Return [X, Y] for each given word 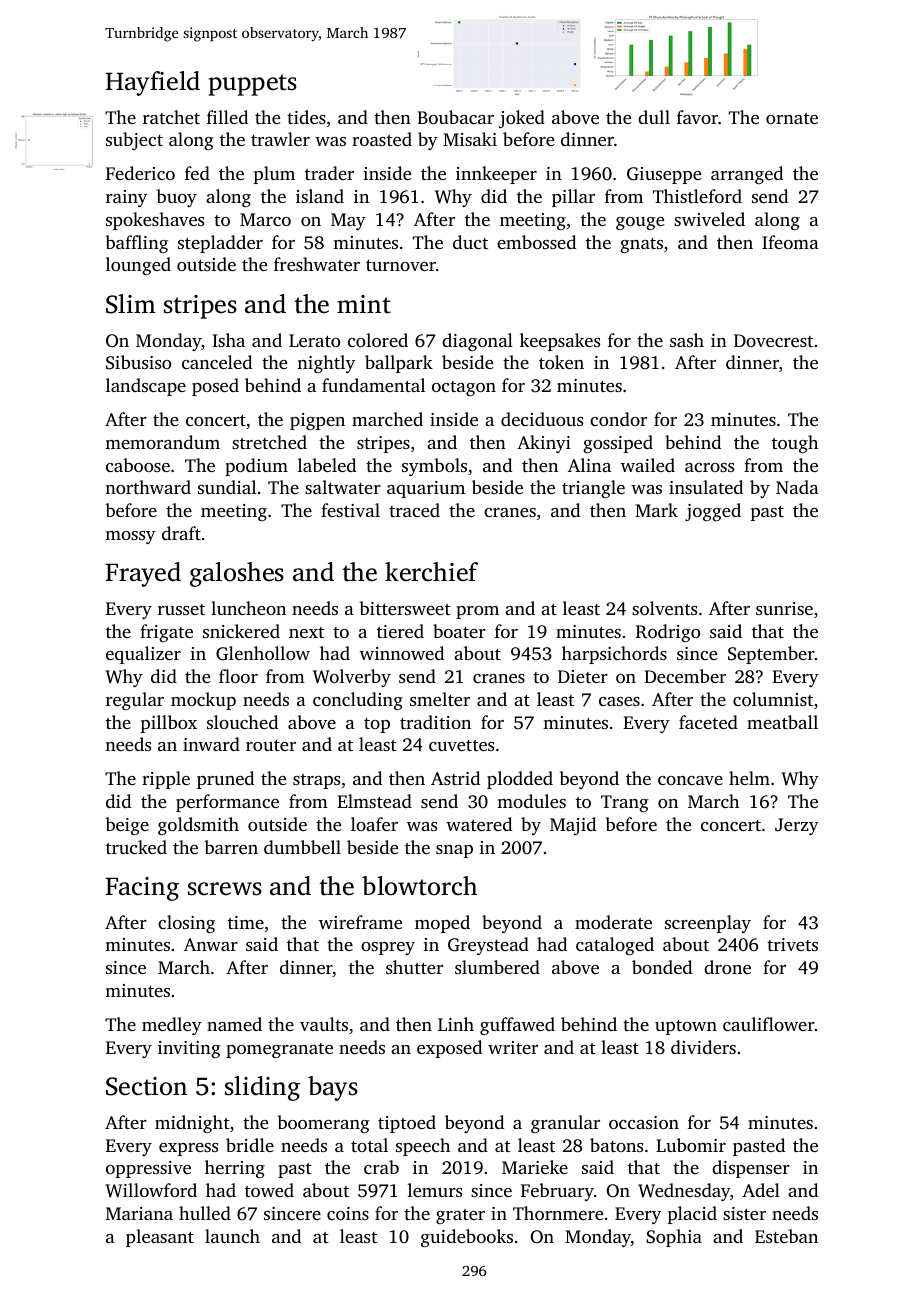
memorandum [162, 442]
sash [687, 340]
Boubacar [455, 117]
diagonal [477, 342]
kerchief [431, 572]
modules [531, 801]
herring [235, 1169]
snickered [241, 631]
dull [654, 117]
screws [225, 889]
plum [274, 175]
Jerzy [797, 826]
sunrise [784, 608]
